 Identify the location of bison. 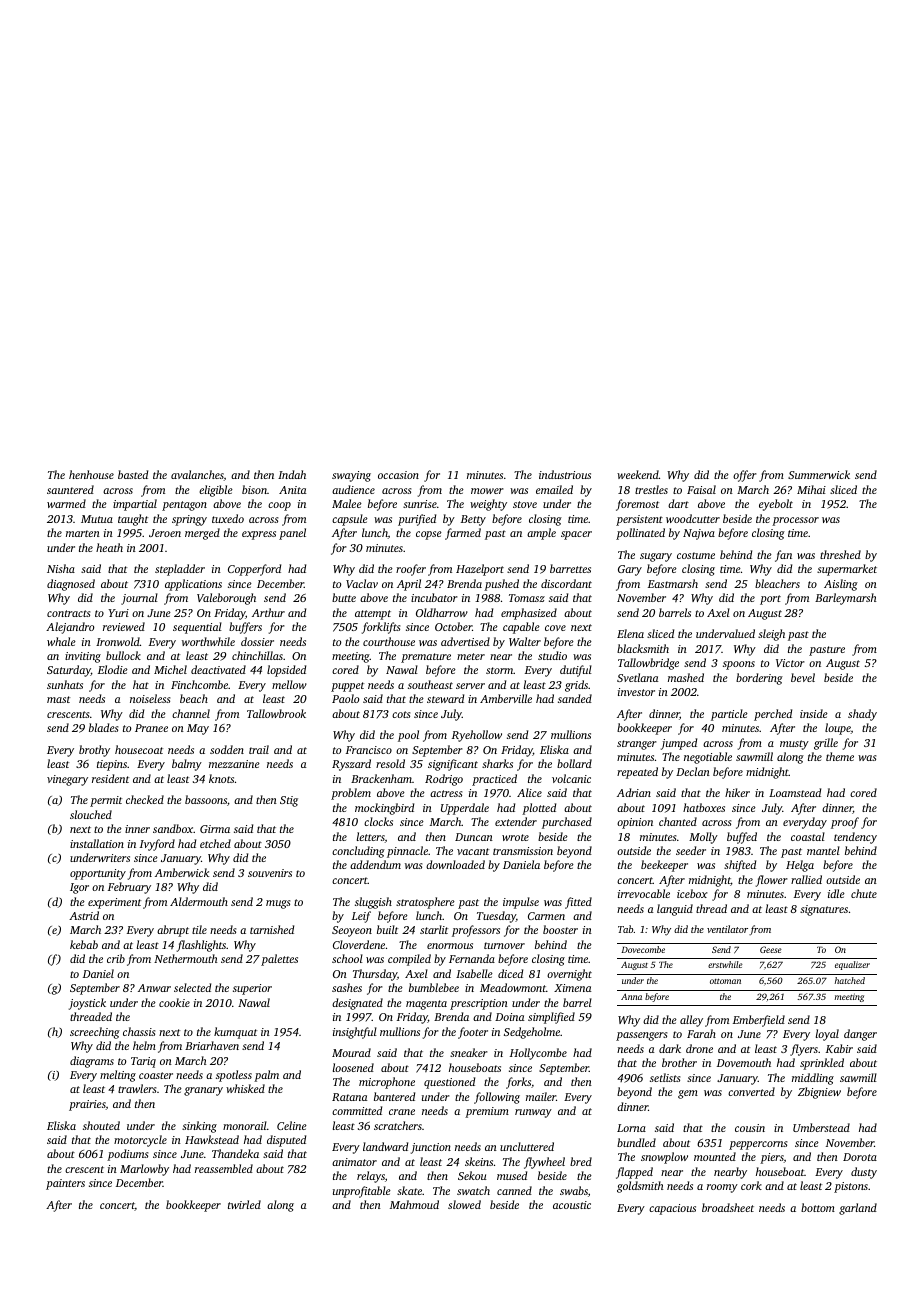
(254, 489).
